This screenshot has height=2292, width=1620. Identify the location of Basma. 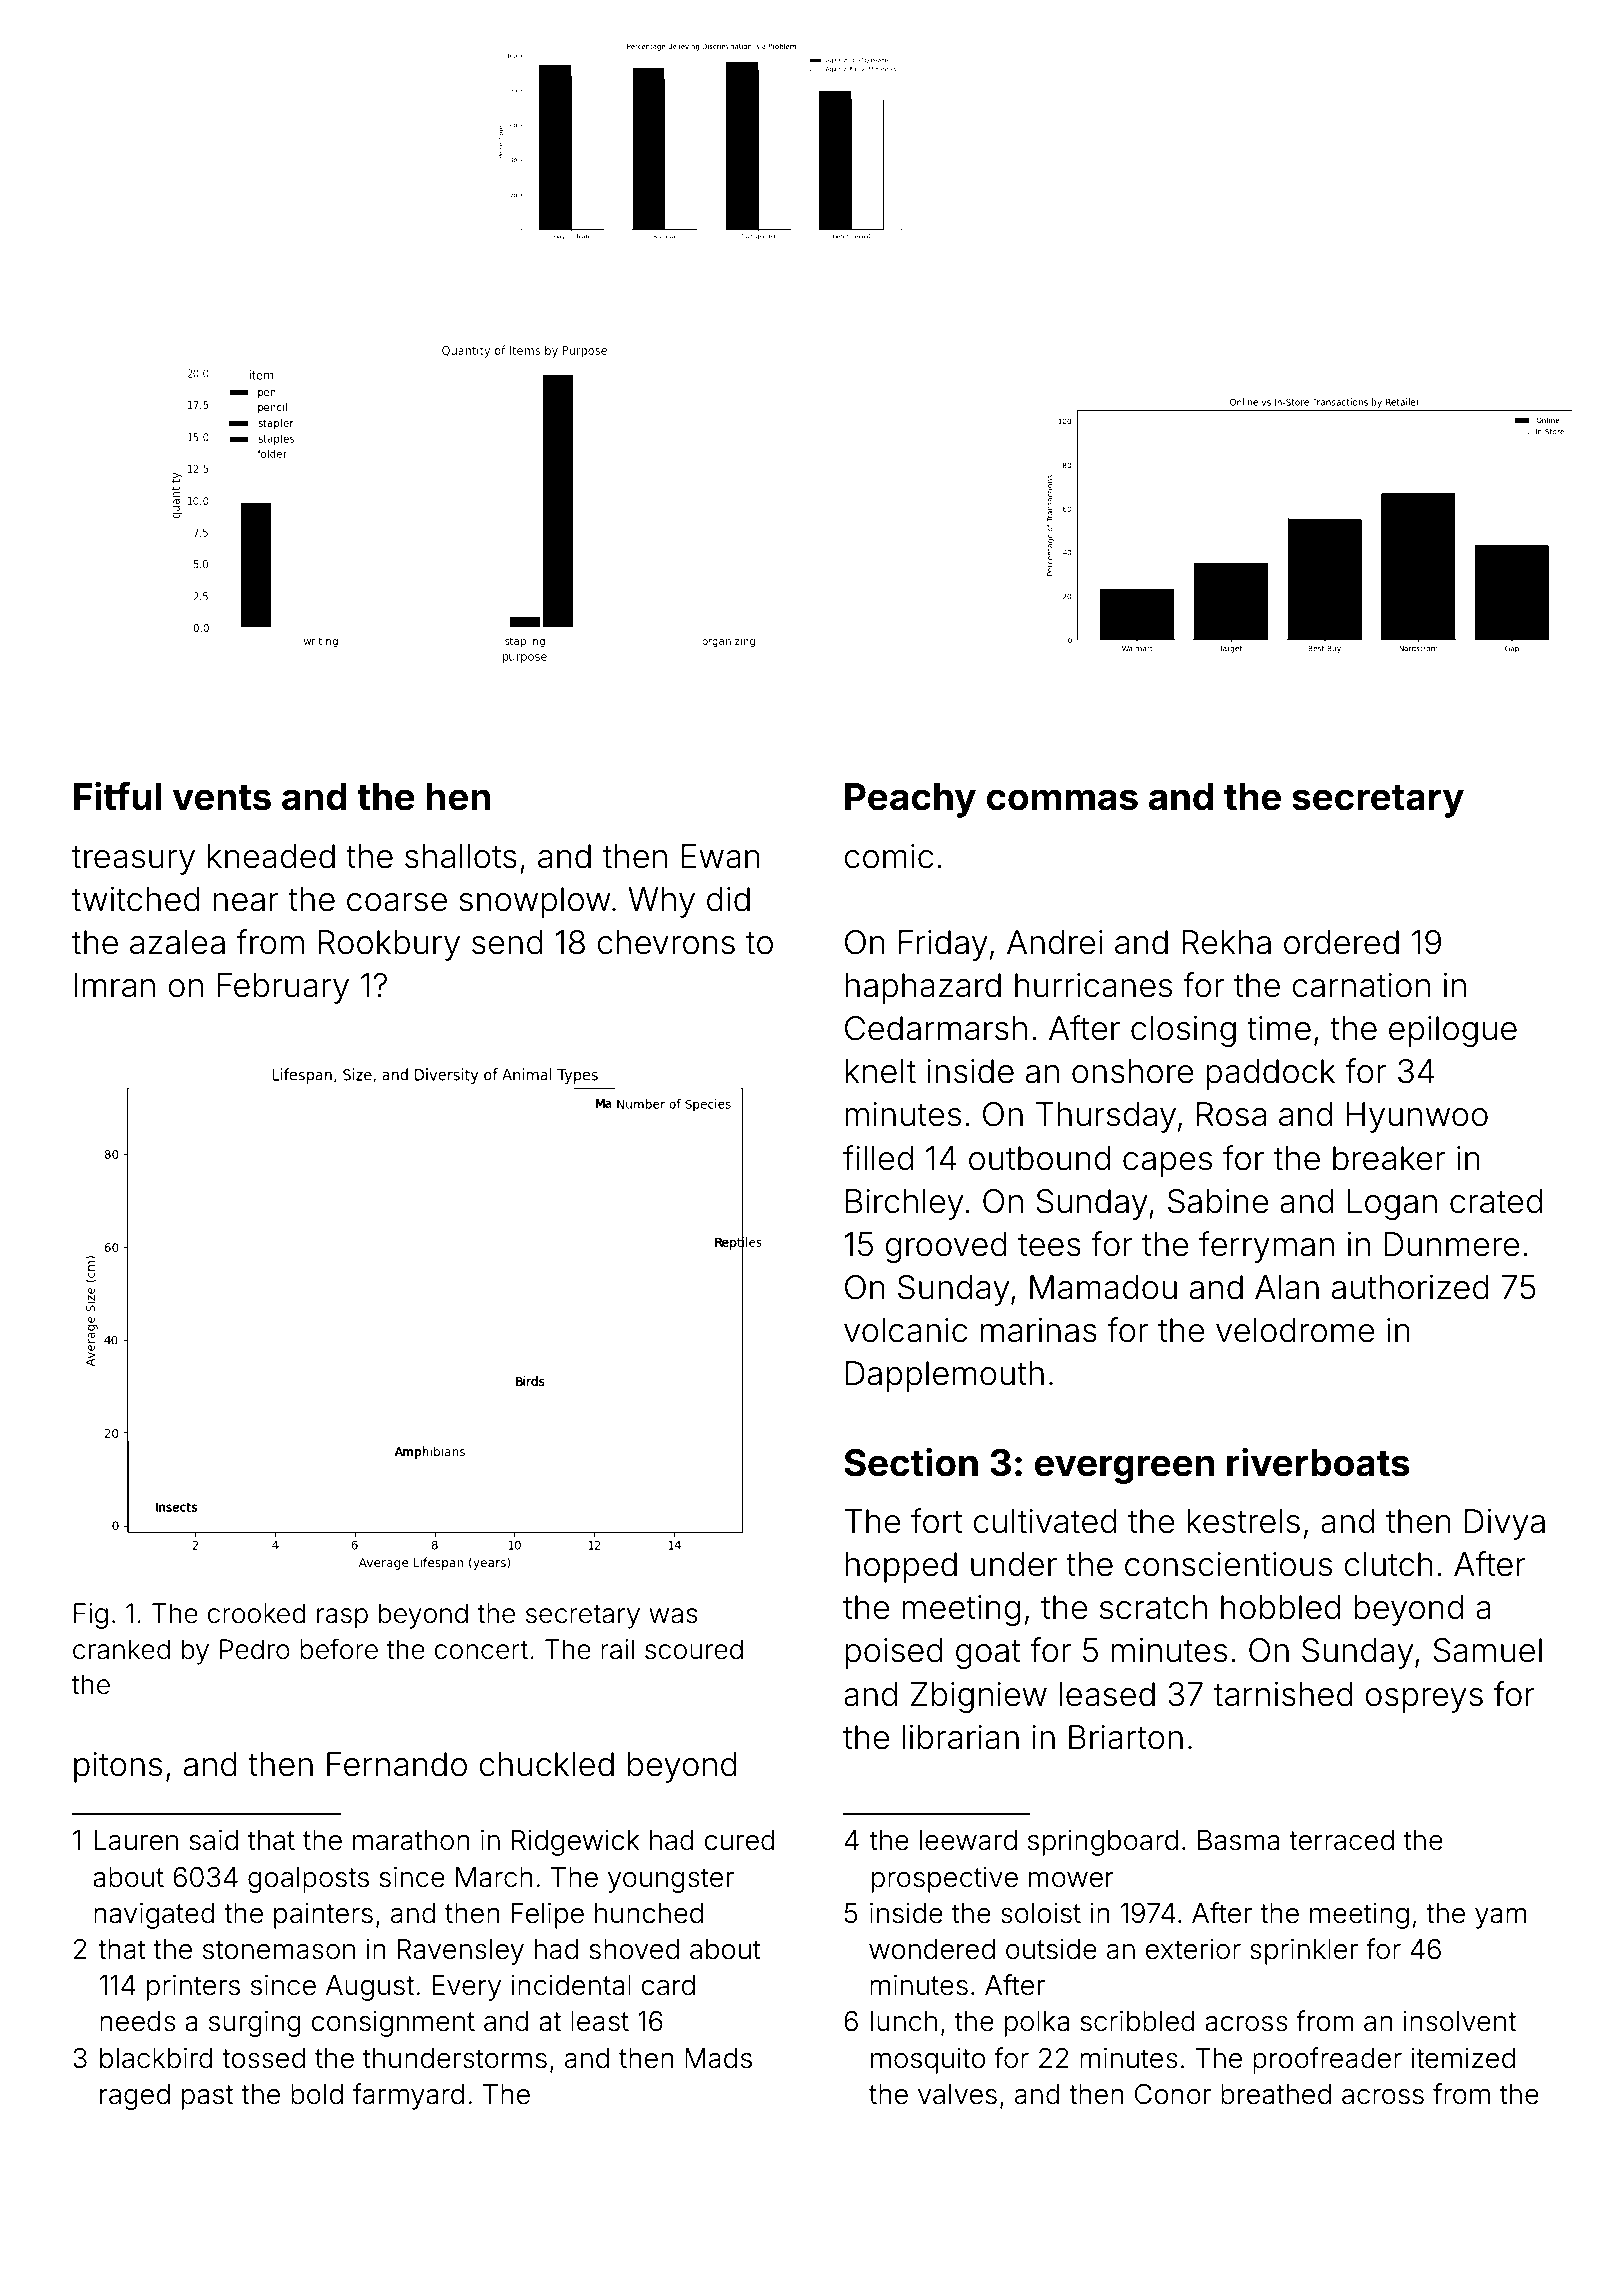
(1238, 1840).
